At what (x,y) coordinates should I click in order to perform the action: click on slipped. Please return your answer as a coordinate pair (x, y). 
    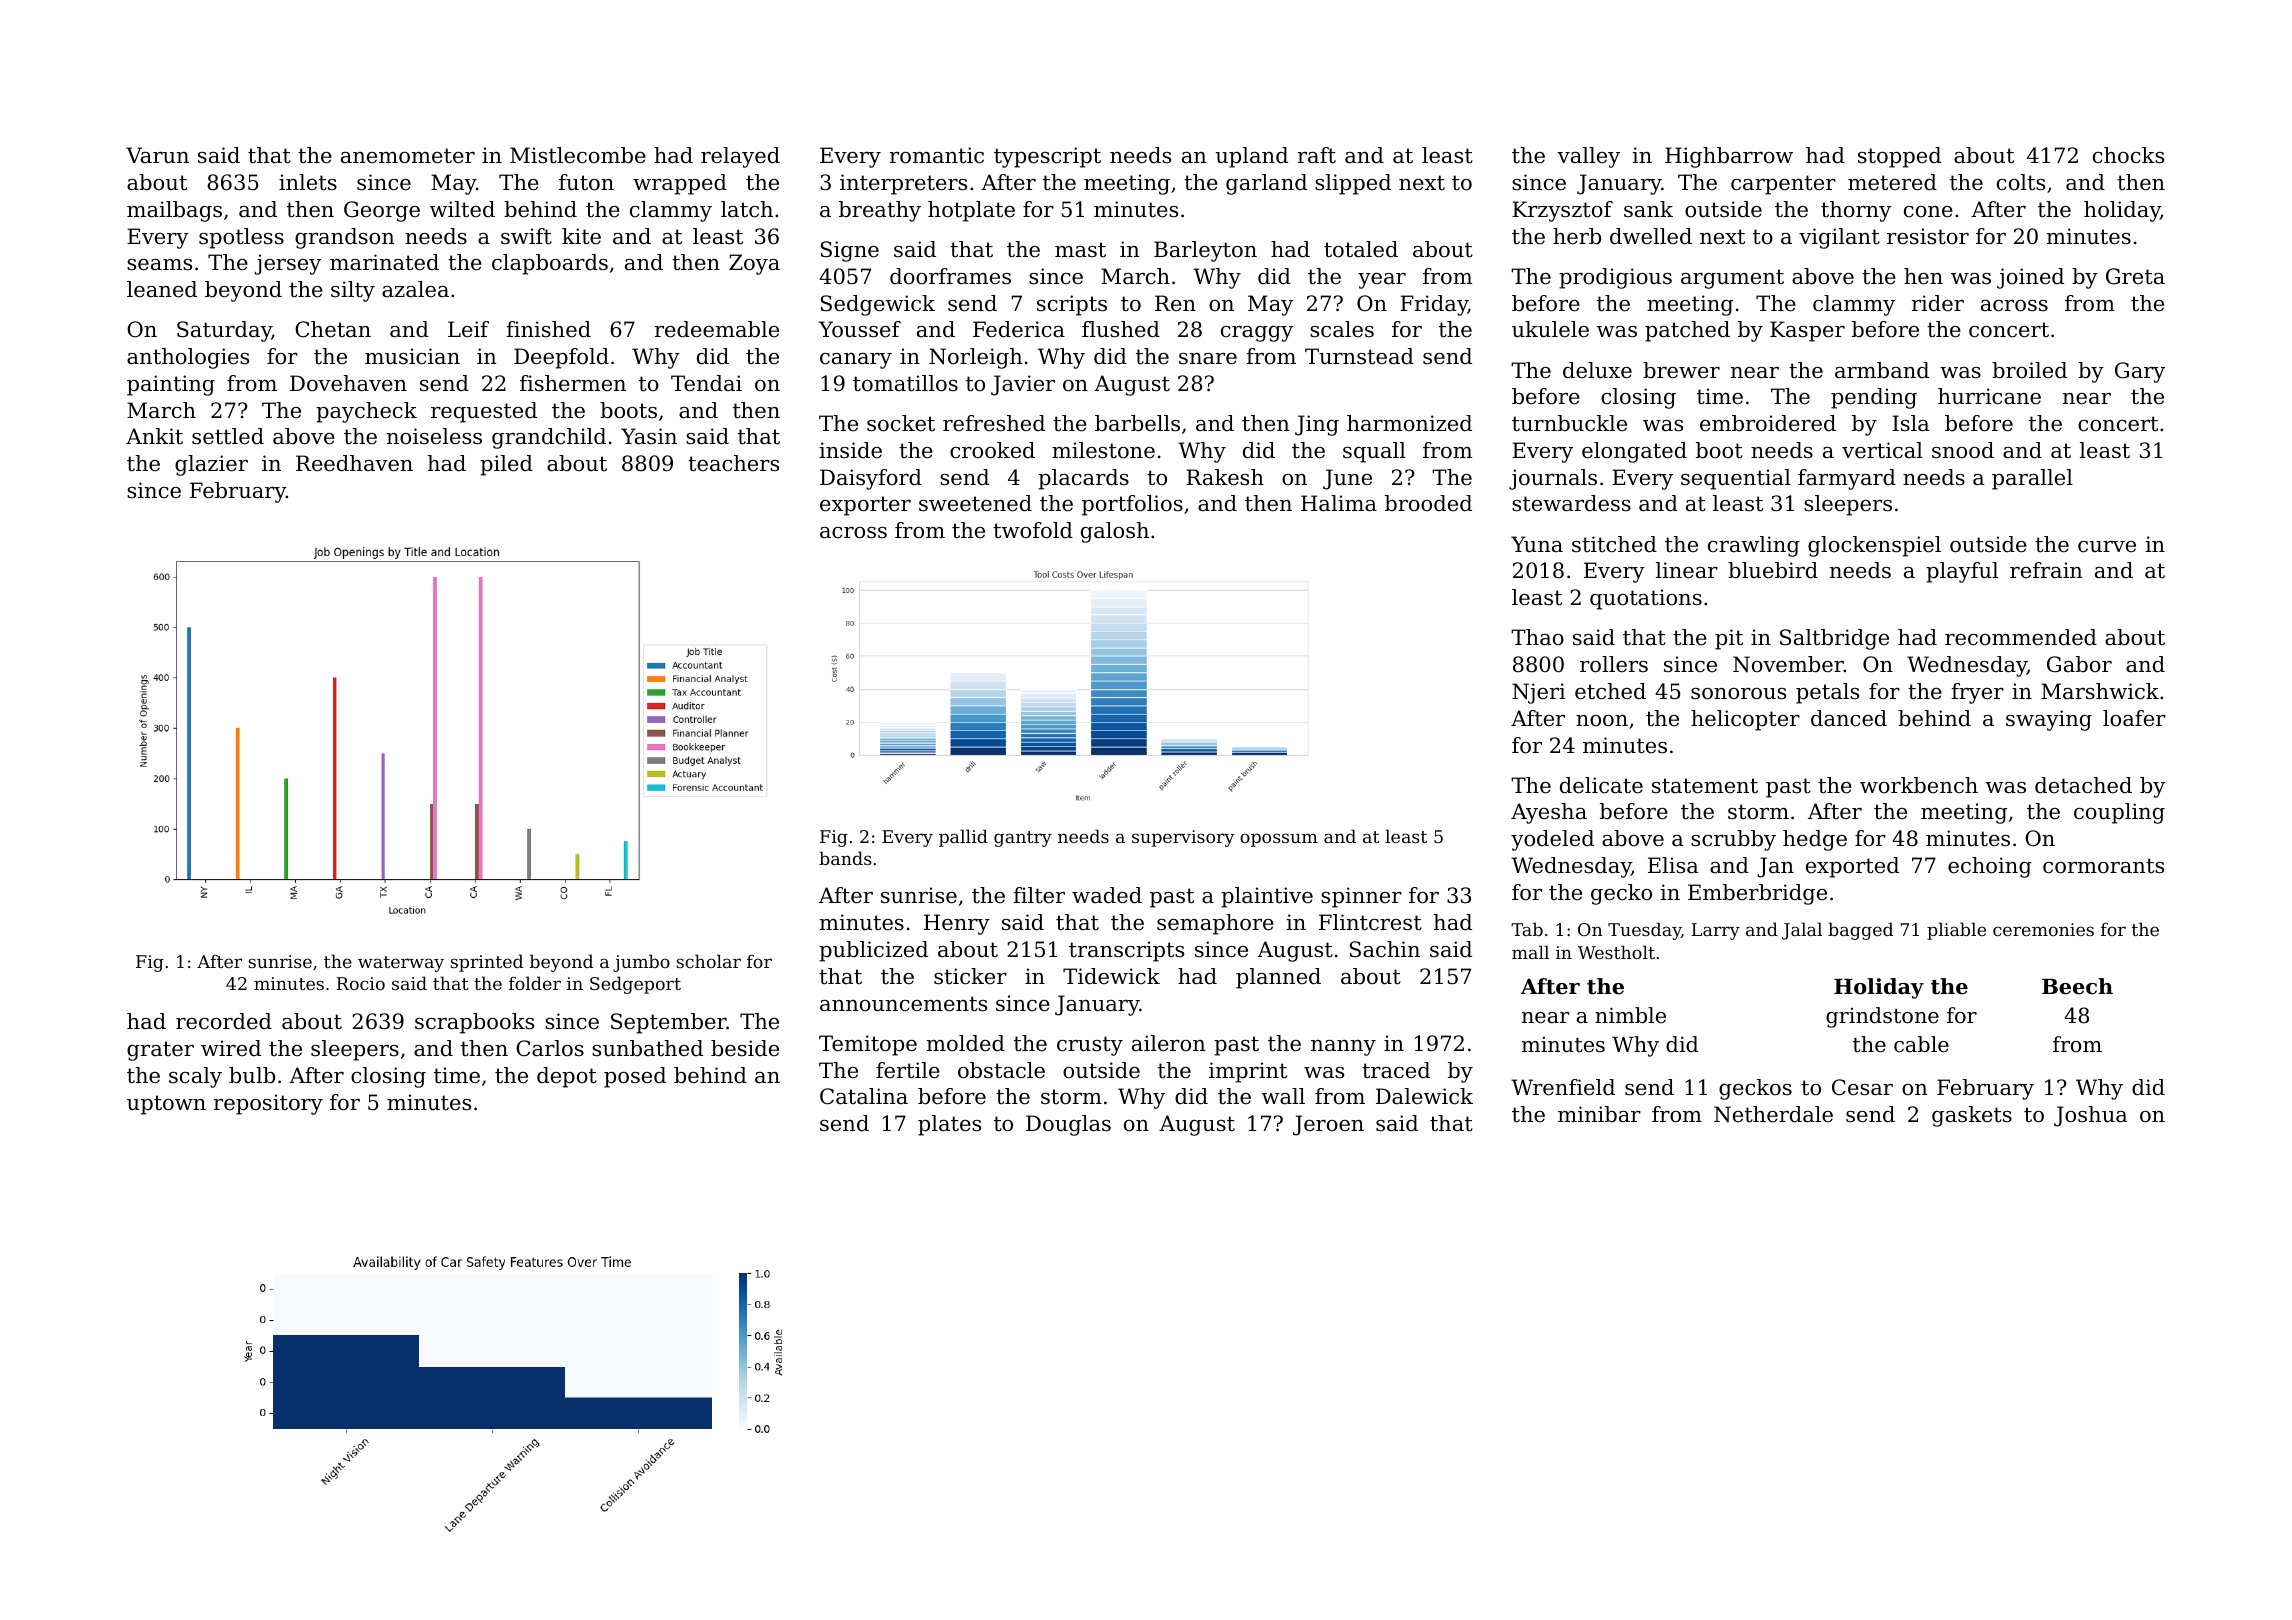
    Looking at the image, I should click on (1353, 184).
